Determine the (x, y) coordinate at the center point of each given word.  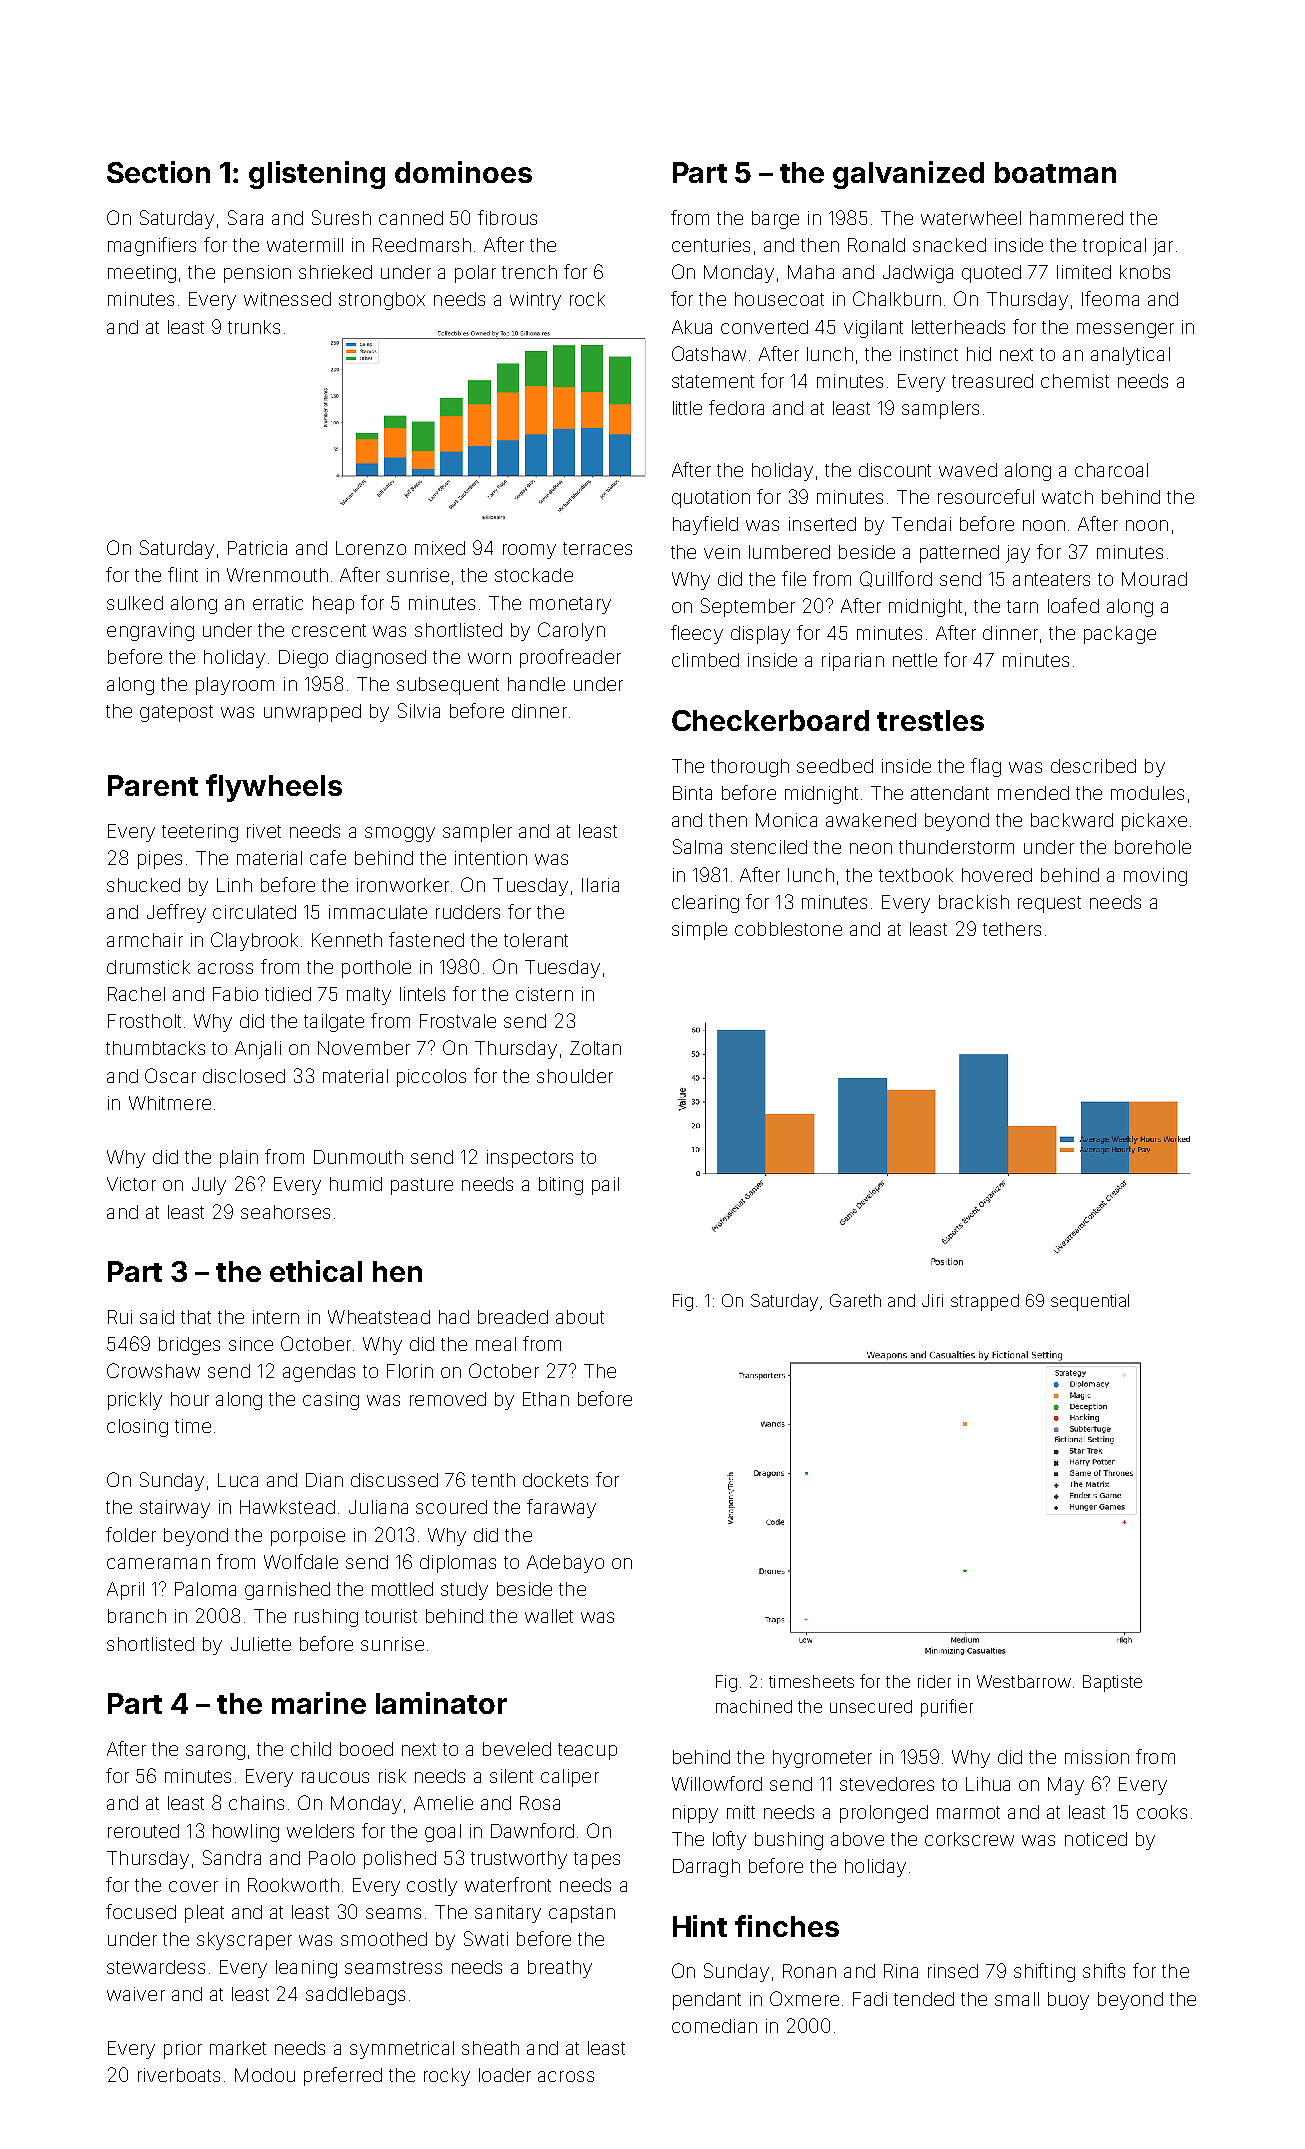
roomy (529, 551)
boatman (1055, 172)
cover (193, 1886)
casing (331, 1401)
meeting (142, 274)
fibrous (507, 217)
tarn (1022, 606)
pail (605, 1186)
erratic (278, 603)
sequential (1090, 1302)
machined (754, 1706)
